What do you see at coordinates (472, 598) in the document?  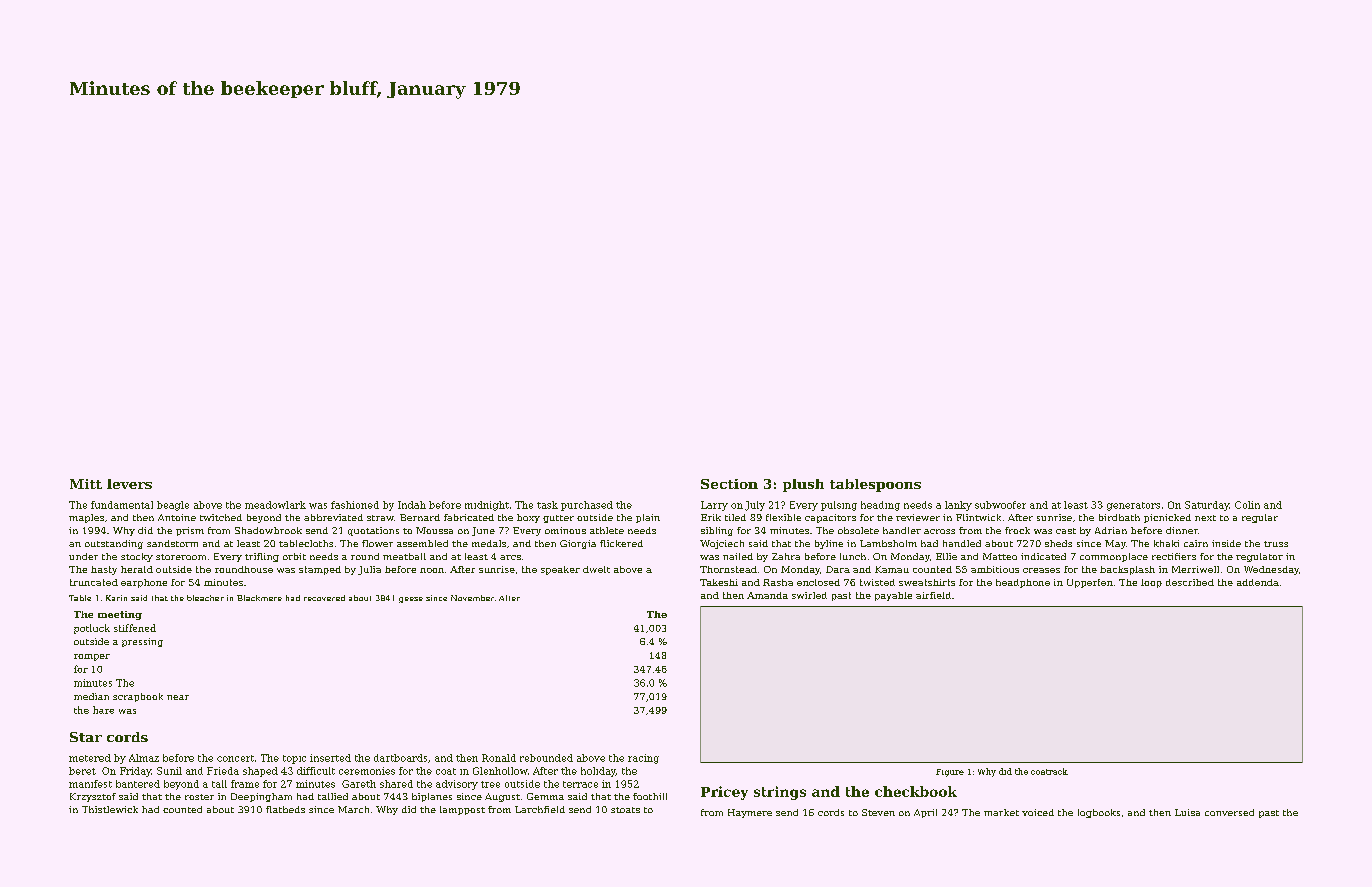 I see `November` at bounding box center [472, 598].
